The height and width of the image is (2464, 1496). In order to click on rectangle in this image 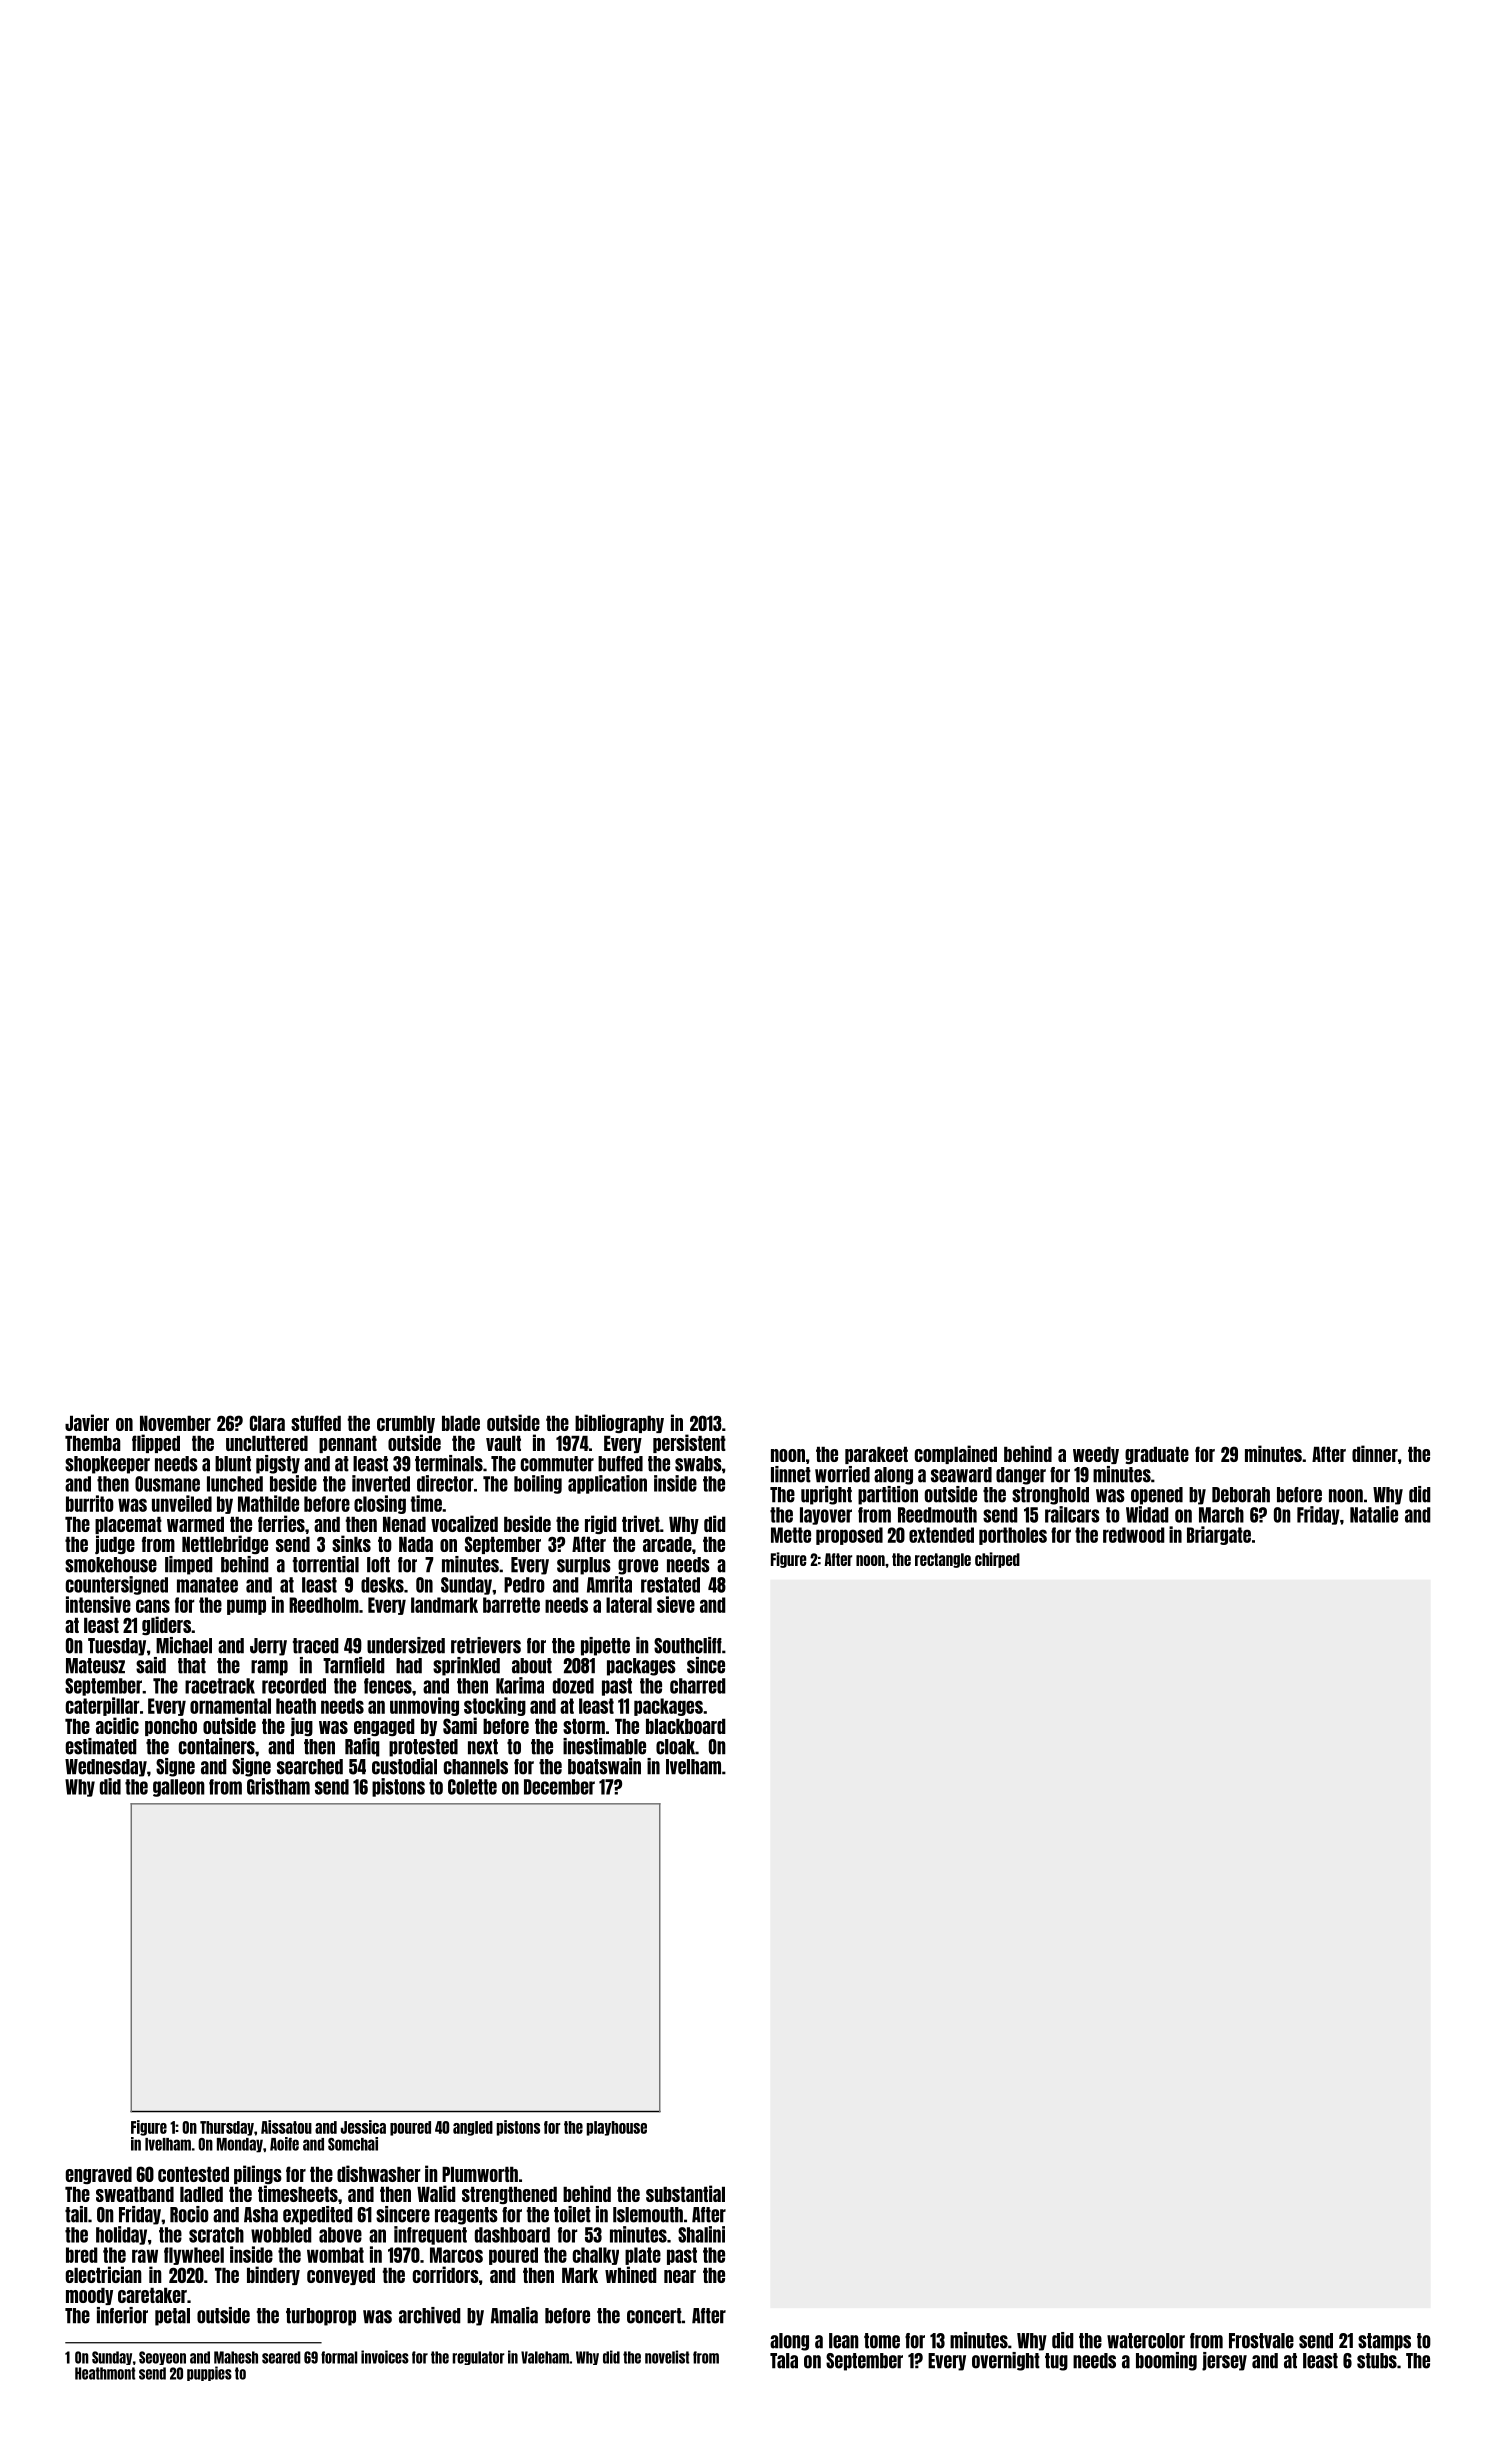, I will do `click(943, 1560)`.
